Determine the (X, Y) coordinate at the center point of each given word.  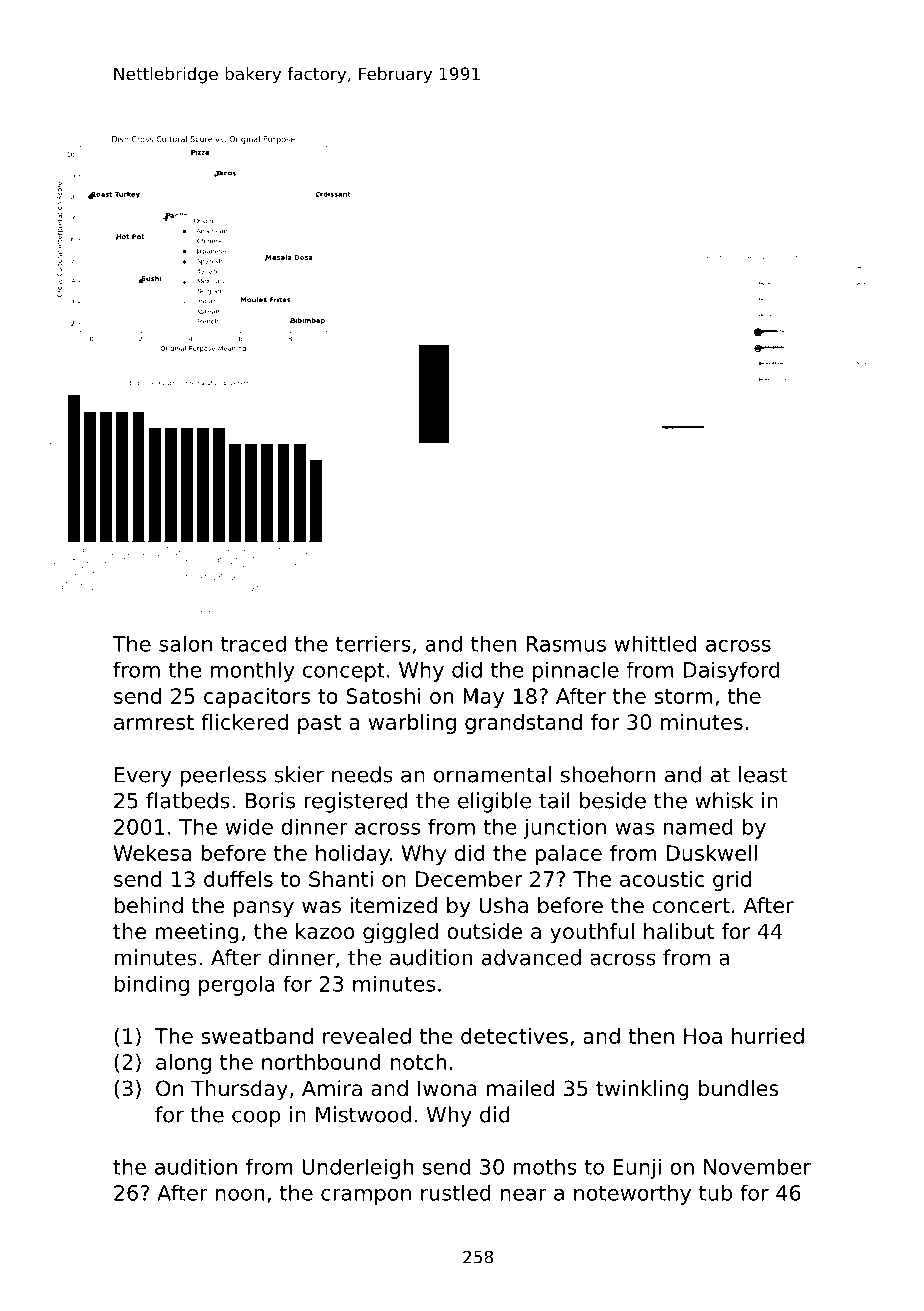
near (524, 1195)
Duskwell (712, 853)
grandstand (523, 724)
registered (355, 802)
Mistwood (363, 1114)
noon (240, 1195)
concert (691, 906)
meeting (197, 933)
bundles (739, 1088)
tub (715, 1193)
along (183, 1064)
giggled (400, 933)
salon (185, 643)
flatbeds (188, 800)
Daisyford (731, 671)
